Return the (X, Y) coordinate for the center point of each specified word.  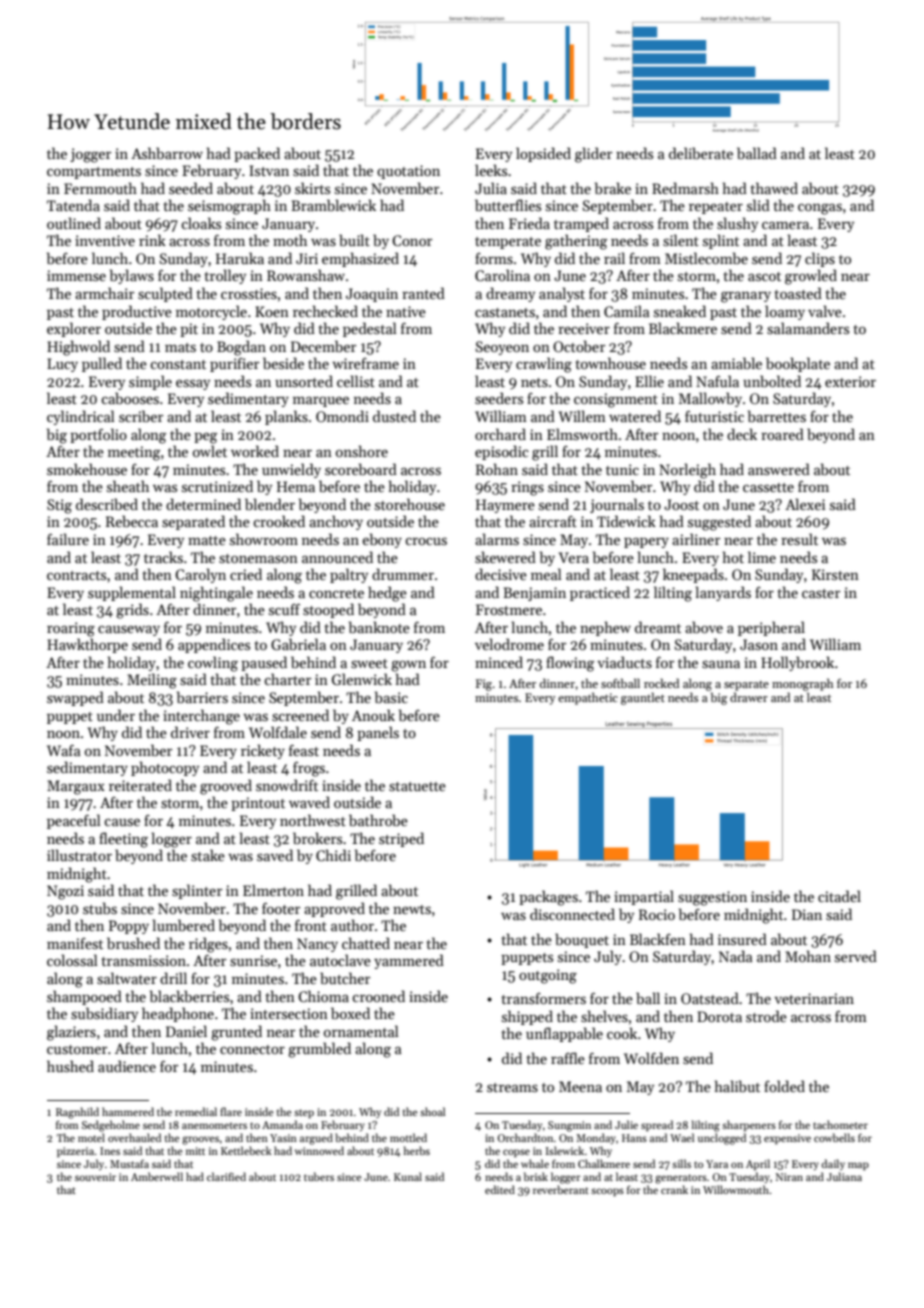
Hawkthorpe (87, 645)
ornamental (361, 1031)
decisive (501, 574)
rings (527, 488)
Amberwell (157, 1176)
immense (76, 275)
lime (762, 557)
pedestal (370, 329)
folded (784, 1086)
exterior (850, 381)
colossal (72, 960)
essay (193, 384)
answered (779, 469)
